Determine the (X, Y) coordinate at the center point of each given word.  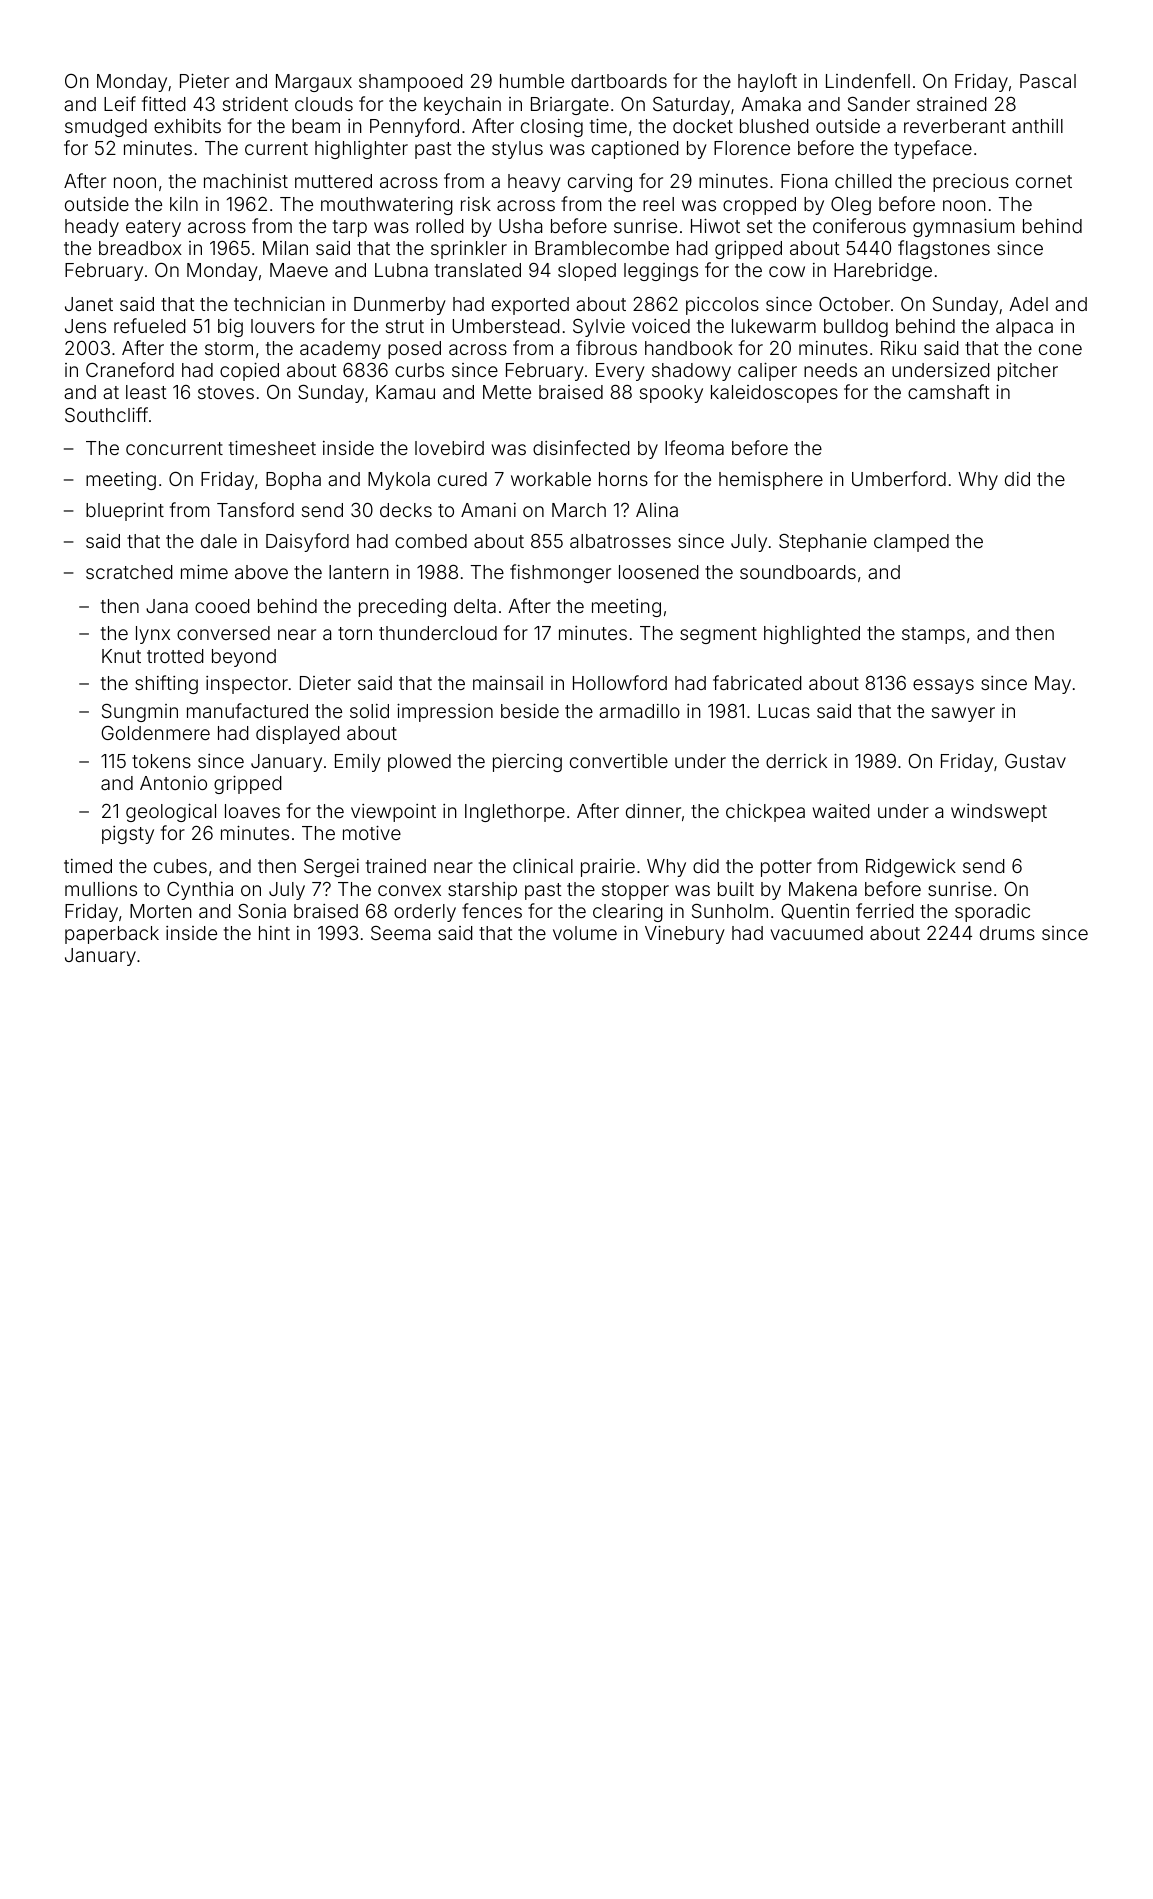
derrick (796, 761)
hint (274, 933)
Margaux (314, 83)
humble (532, 81)
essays (943, 686)
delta (475, 606)
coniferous (859, 225)
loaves (252, 811)
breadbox (140, 248)
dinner (653, 811)
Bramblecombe (602, 248)
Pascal (1048, 81)
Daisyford (307, 542)
